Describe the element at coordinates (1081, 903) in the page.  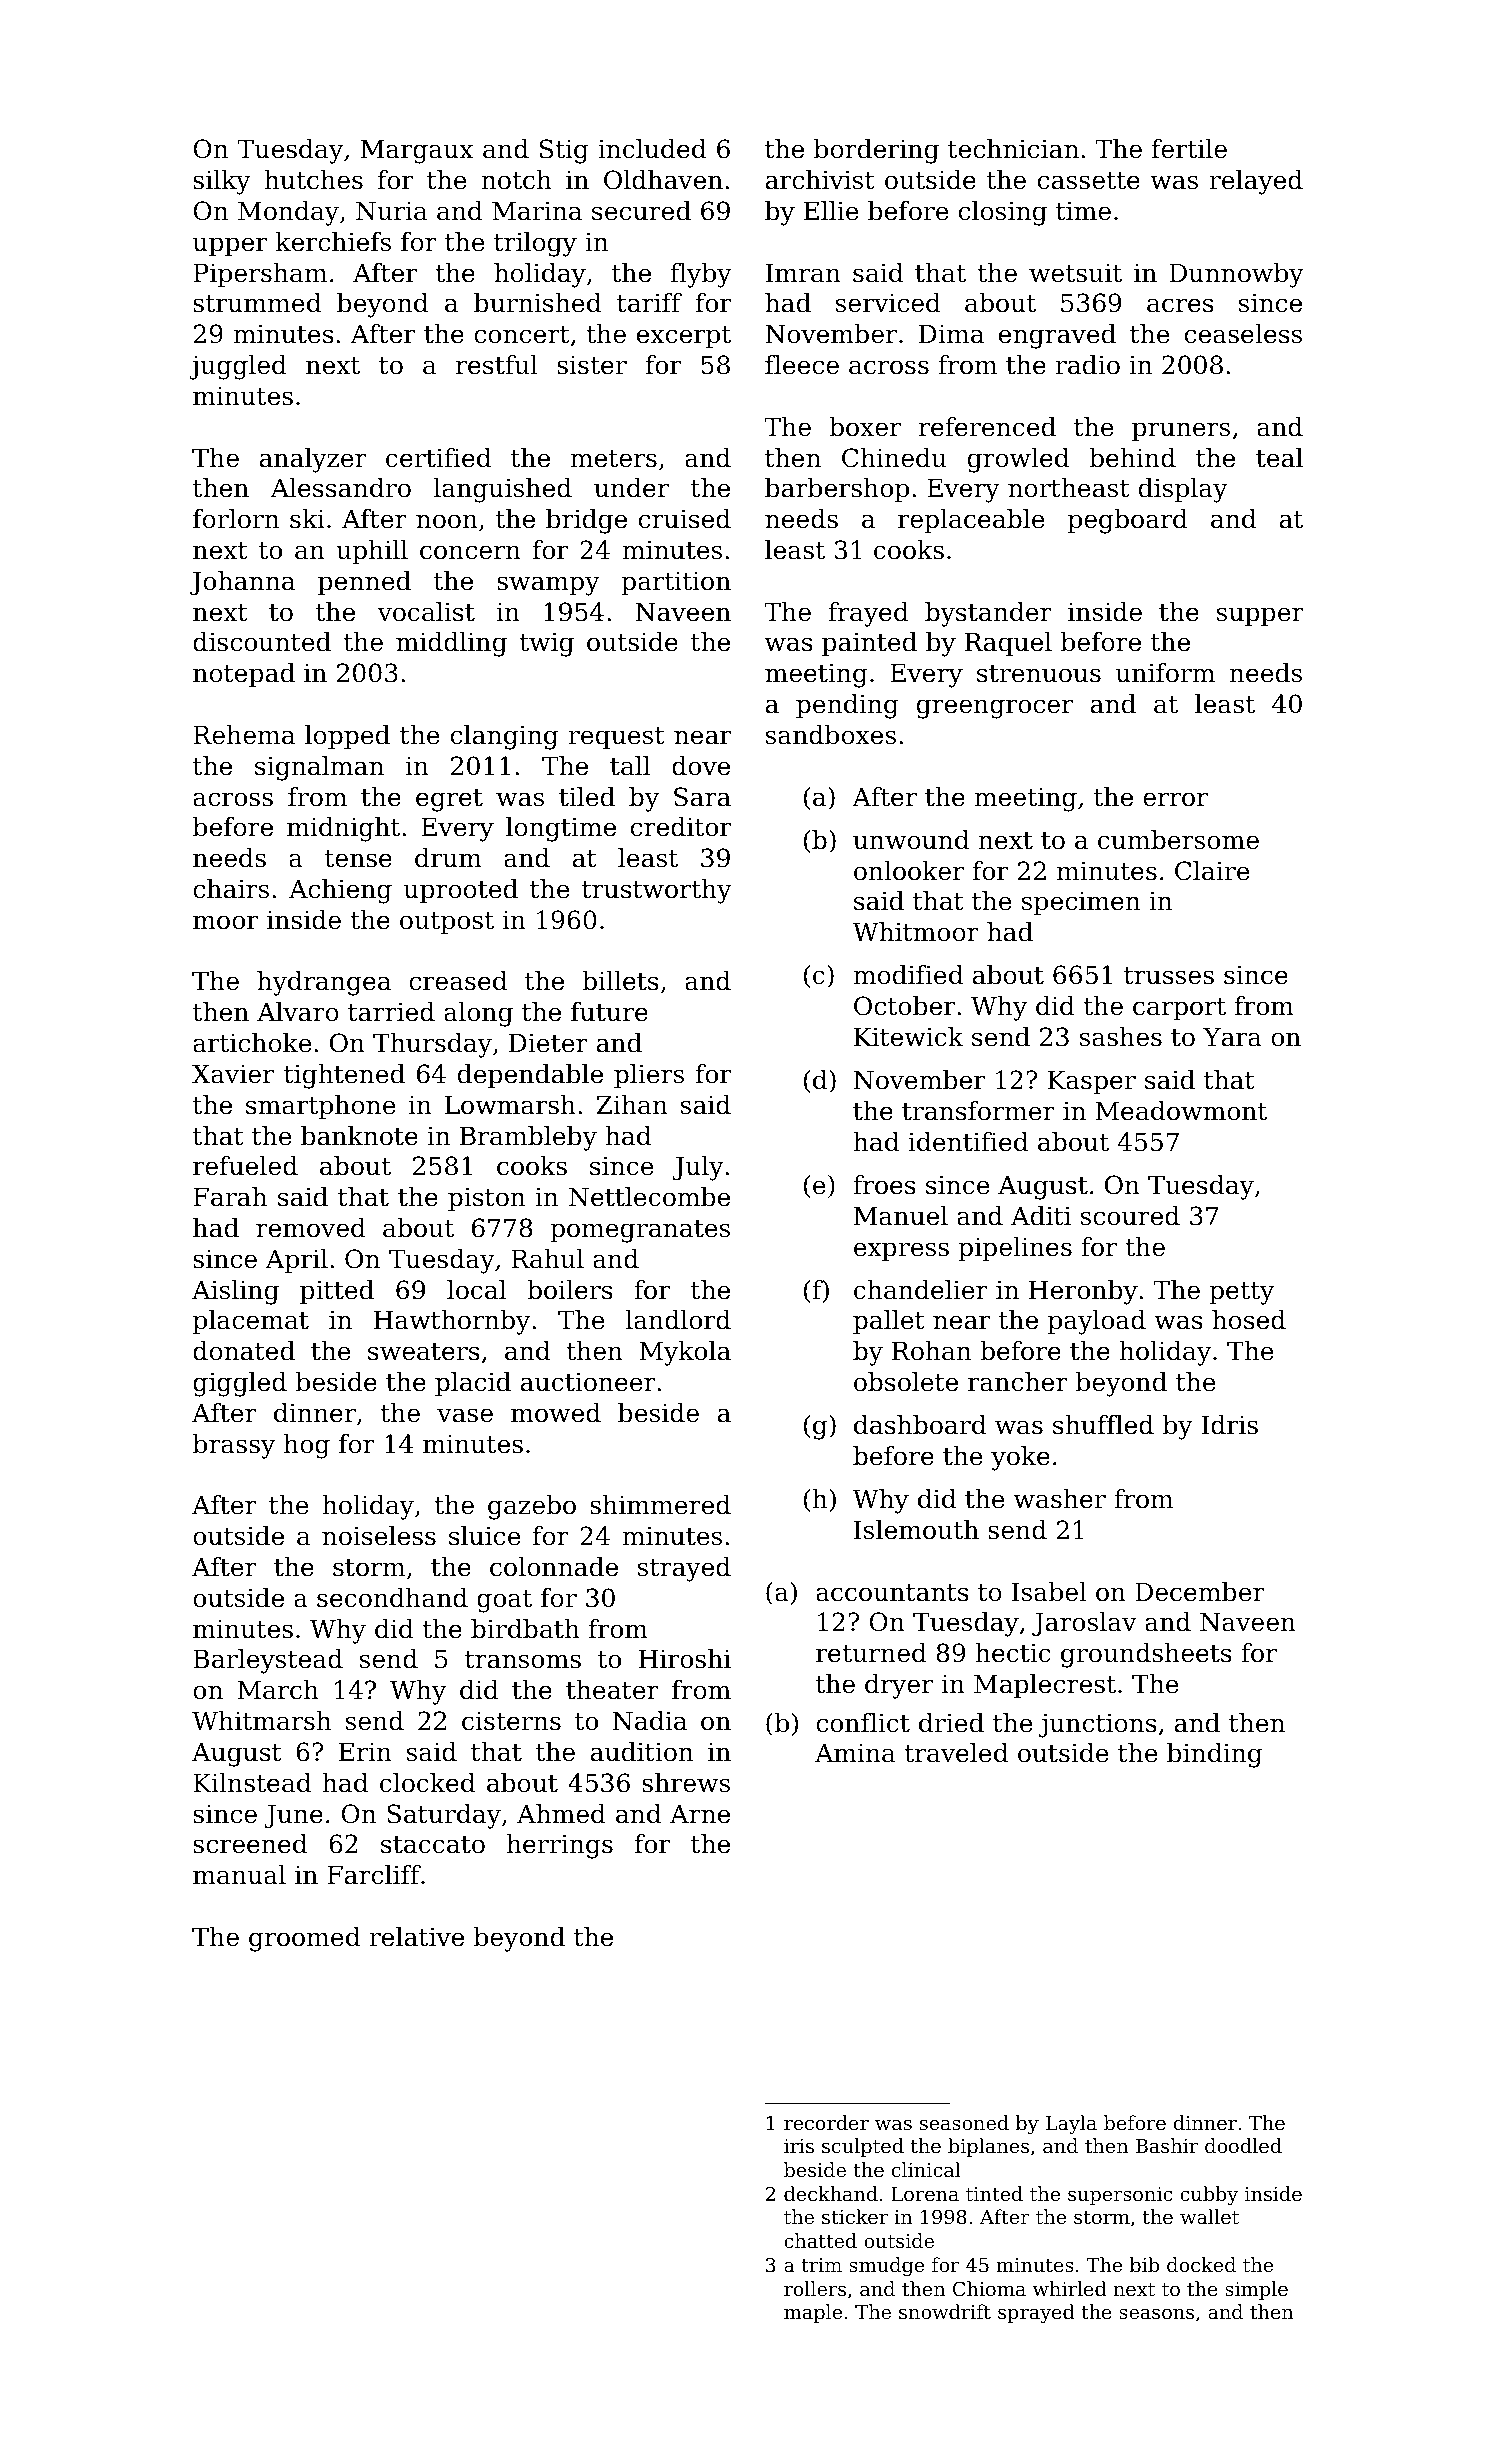
I see `specimen` at that location.
